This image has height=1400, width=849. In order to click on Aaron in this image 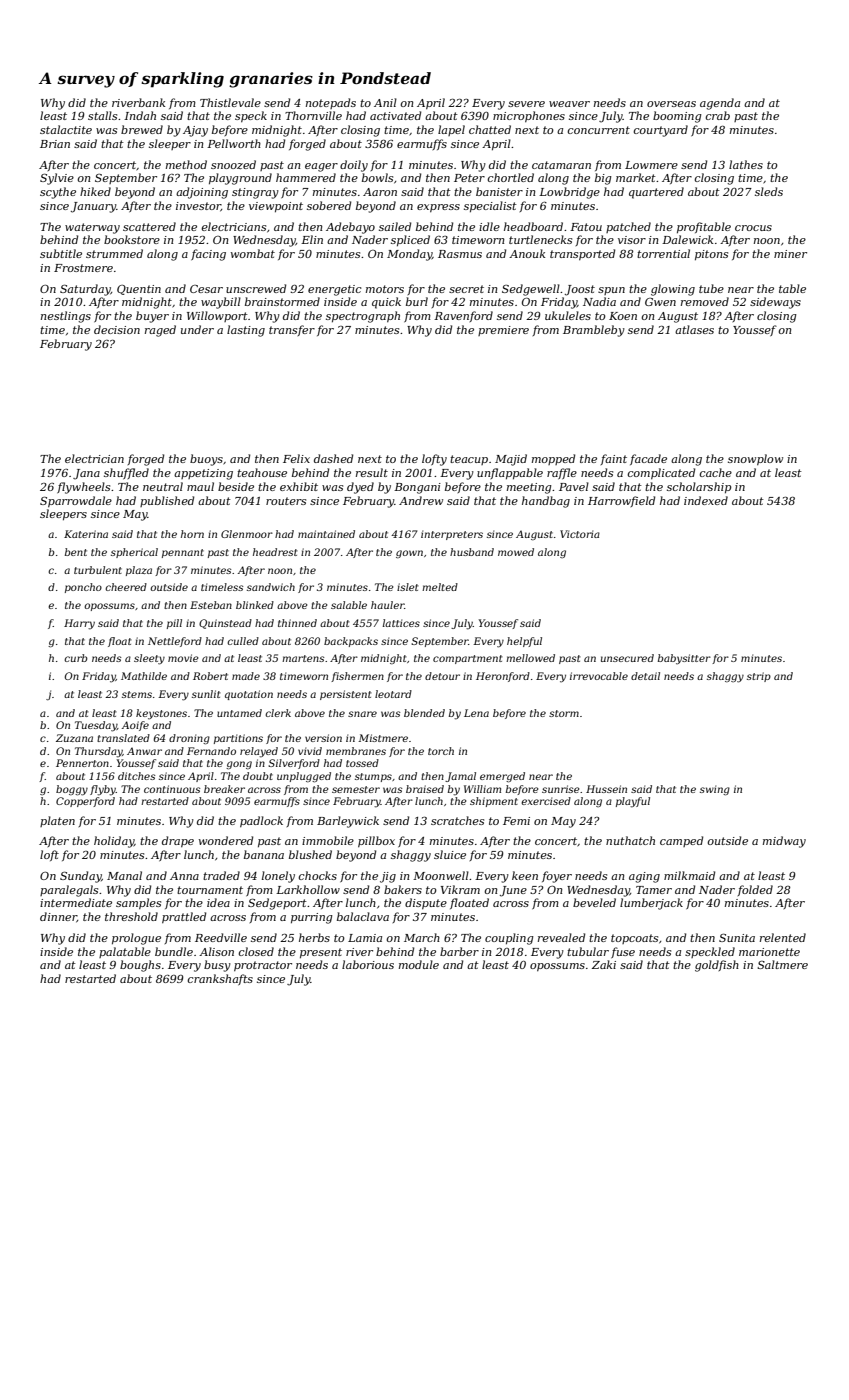, I will do `click(380, 192)`.
